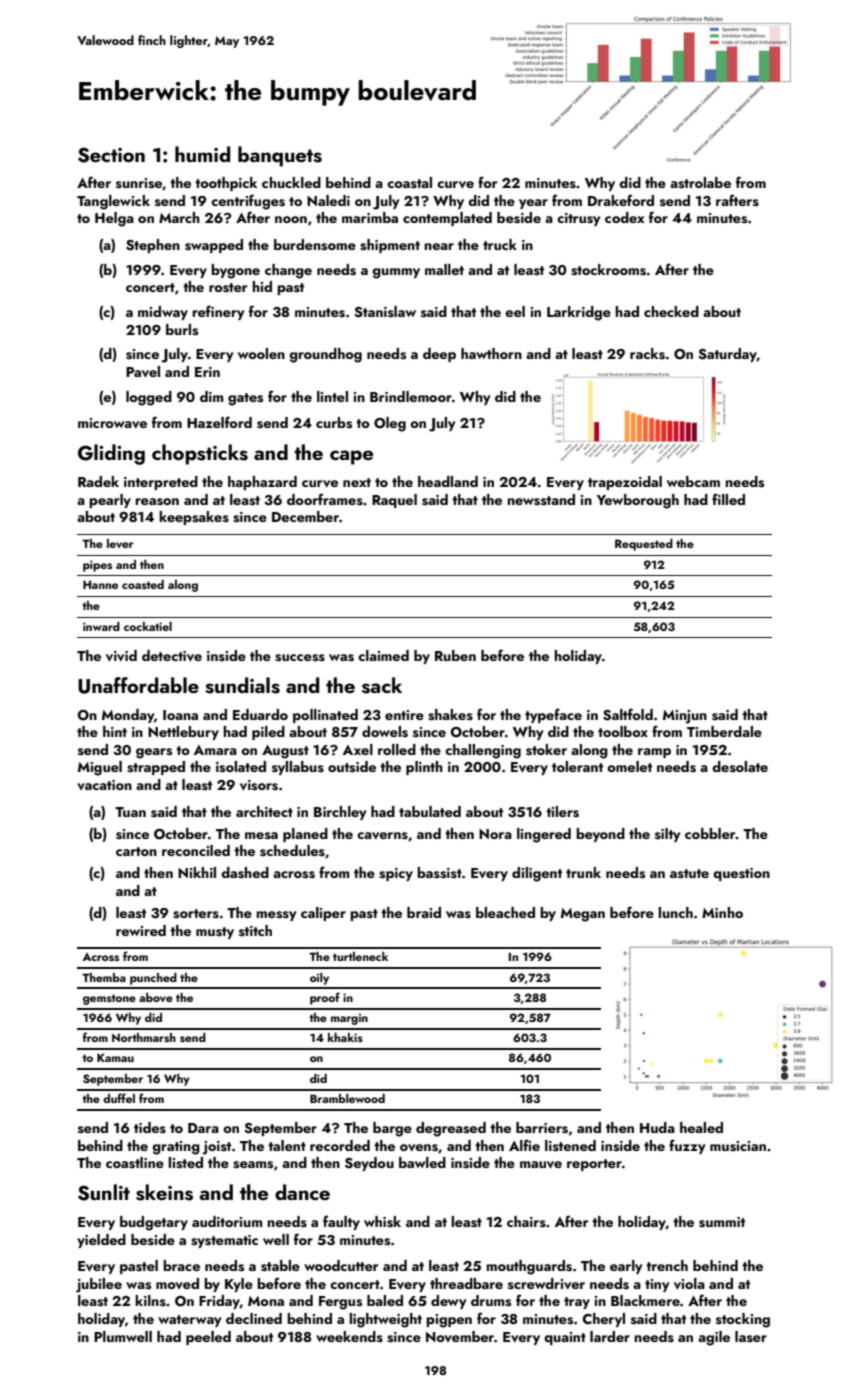 This screenshot has width=849, height=1400. Describe the element at coordinates (500, 244) in the screenshot. I see `truck` at that location.
